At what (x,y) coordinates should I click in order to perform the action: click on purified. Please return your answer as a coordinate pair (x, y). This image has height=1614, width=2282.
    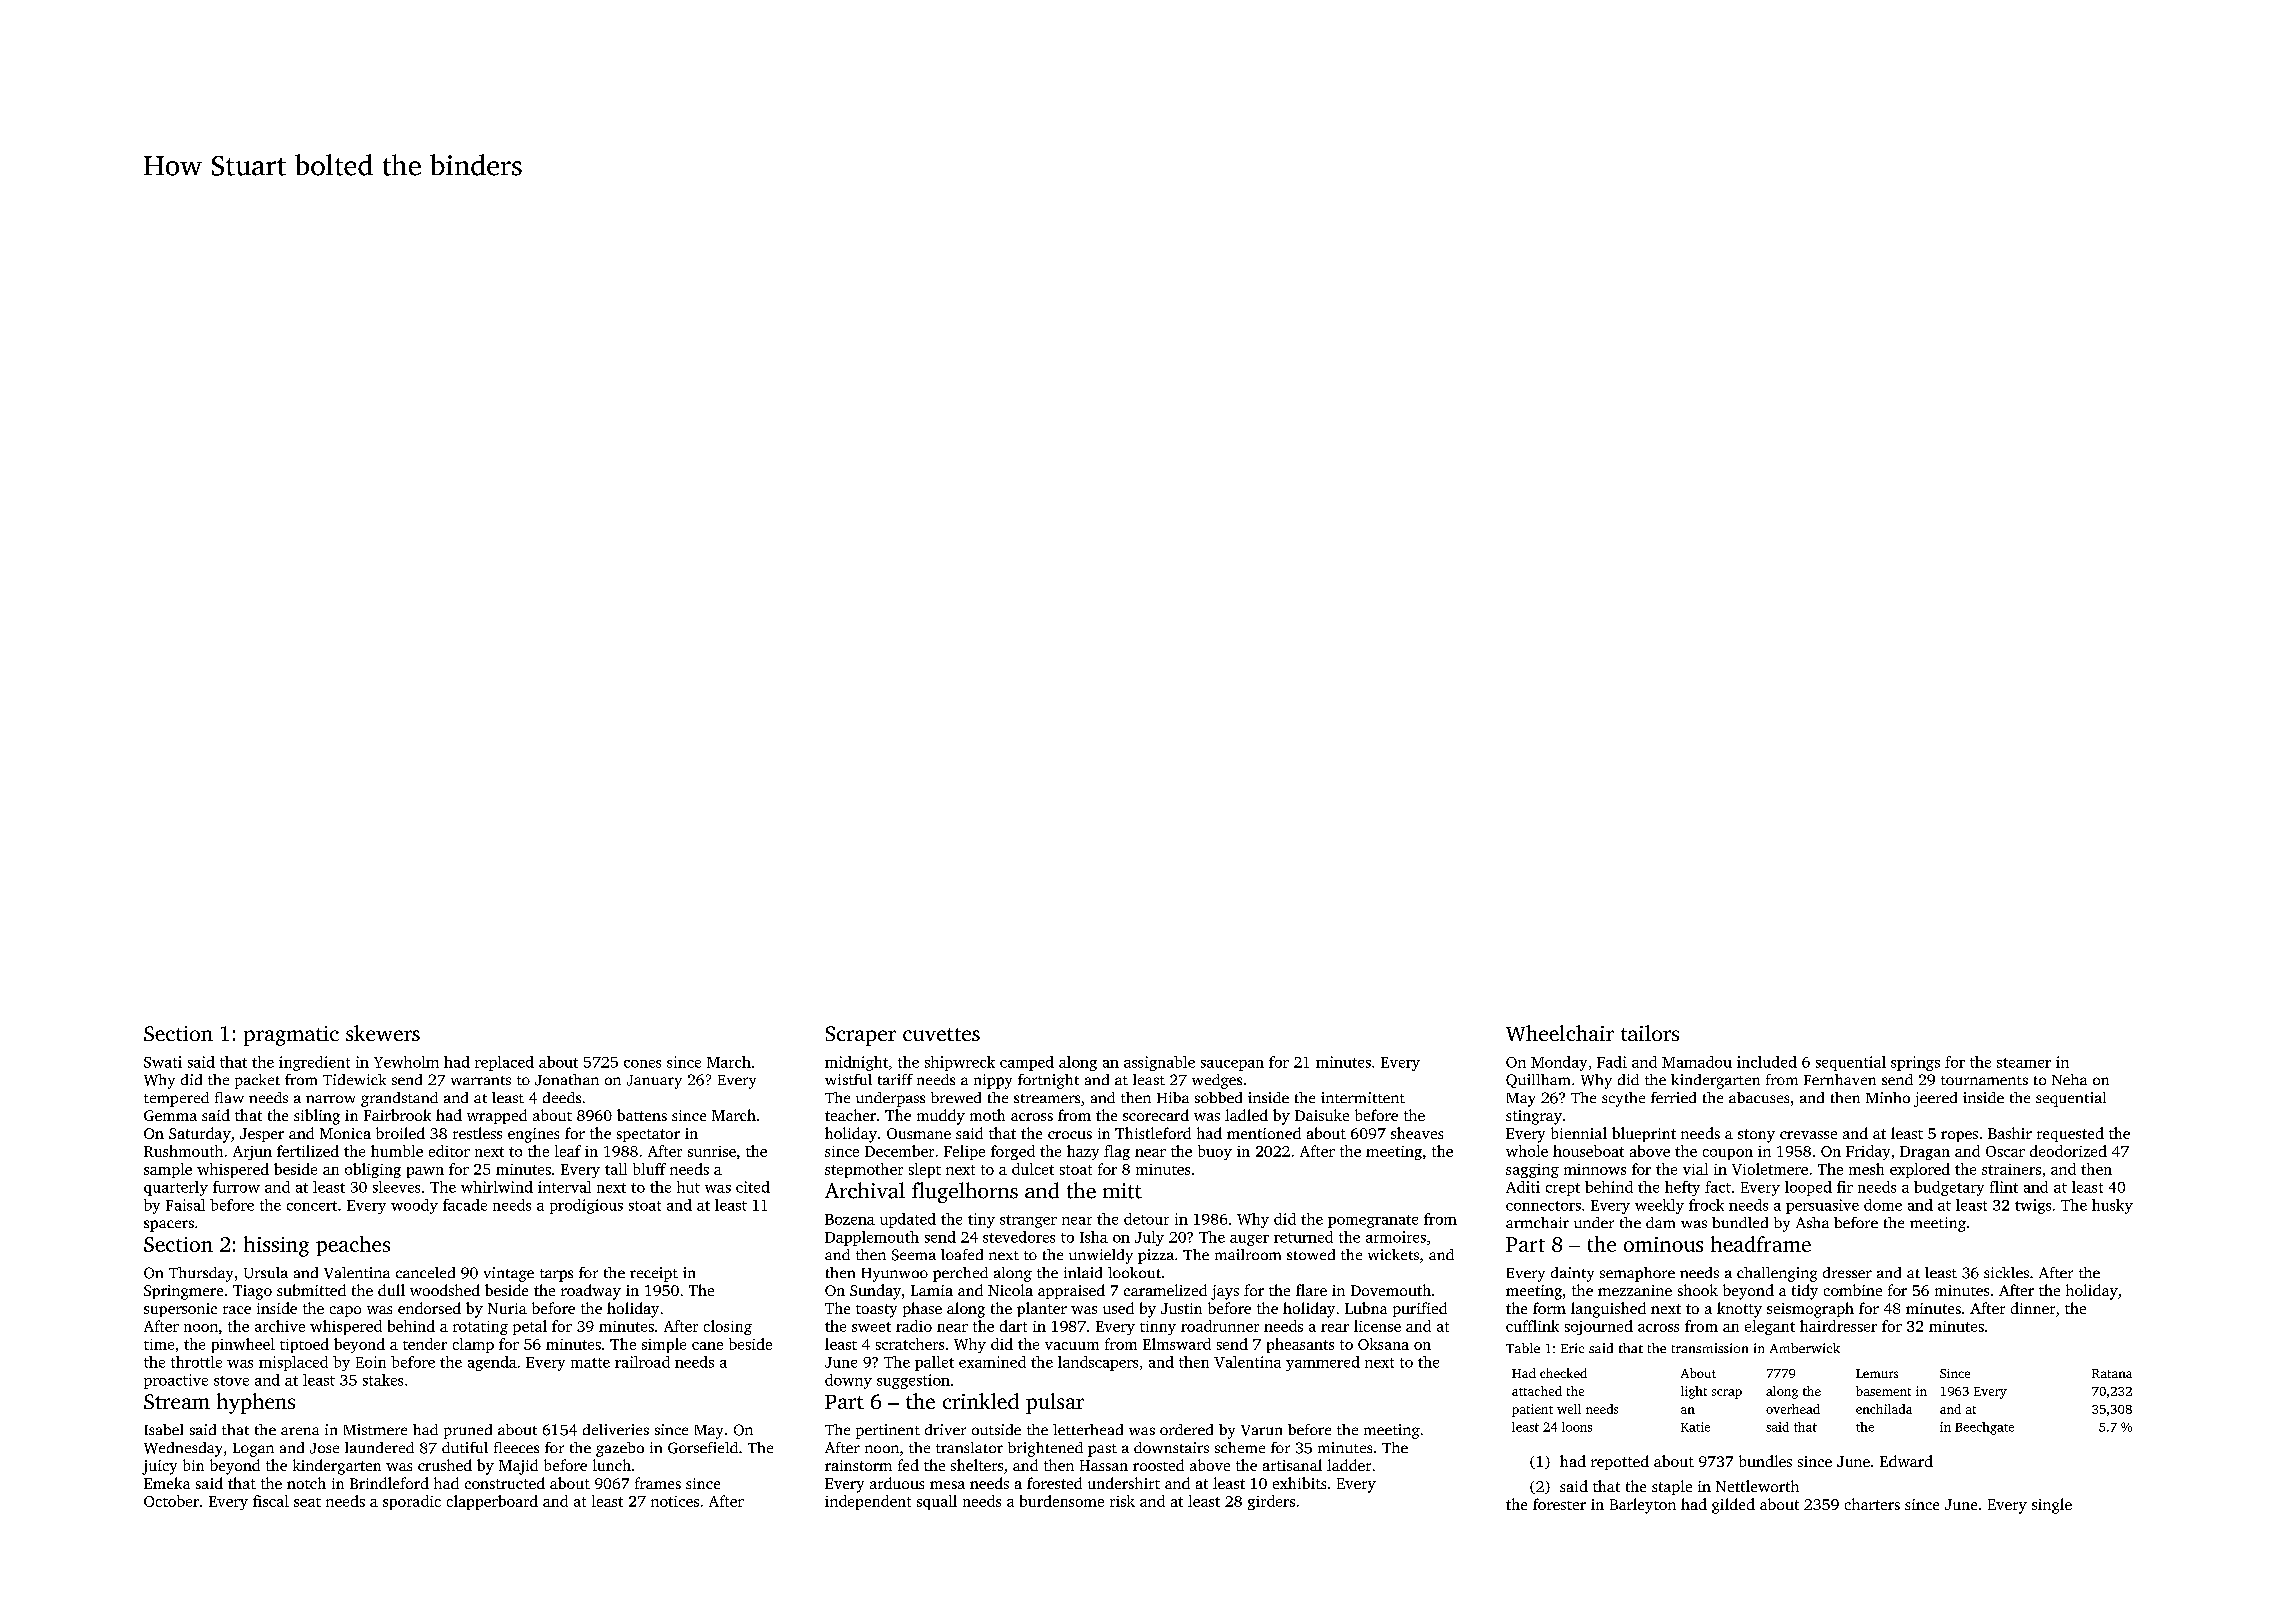
    Looking at the image, I should click on (1420, 1309).
